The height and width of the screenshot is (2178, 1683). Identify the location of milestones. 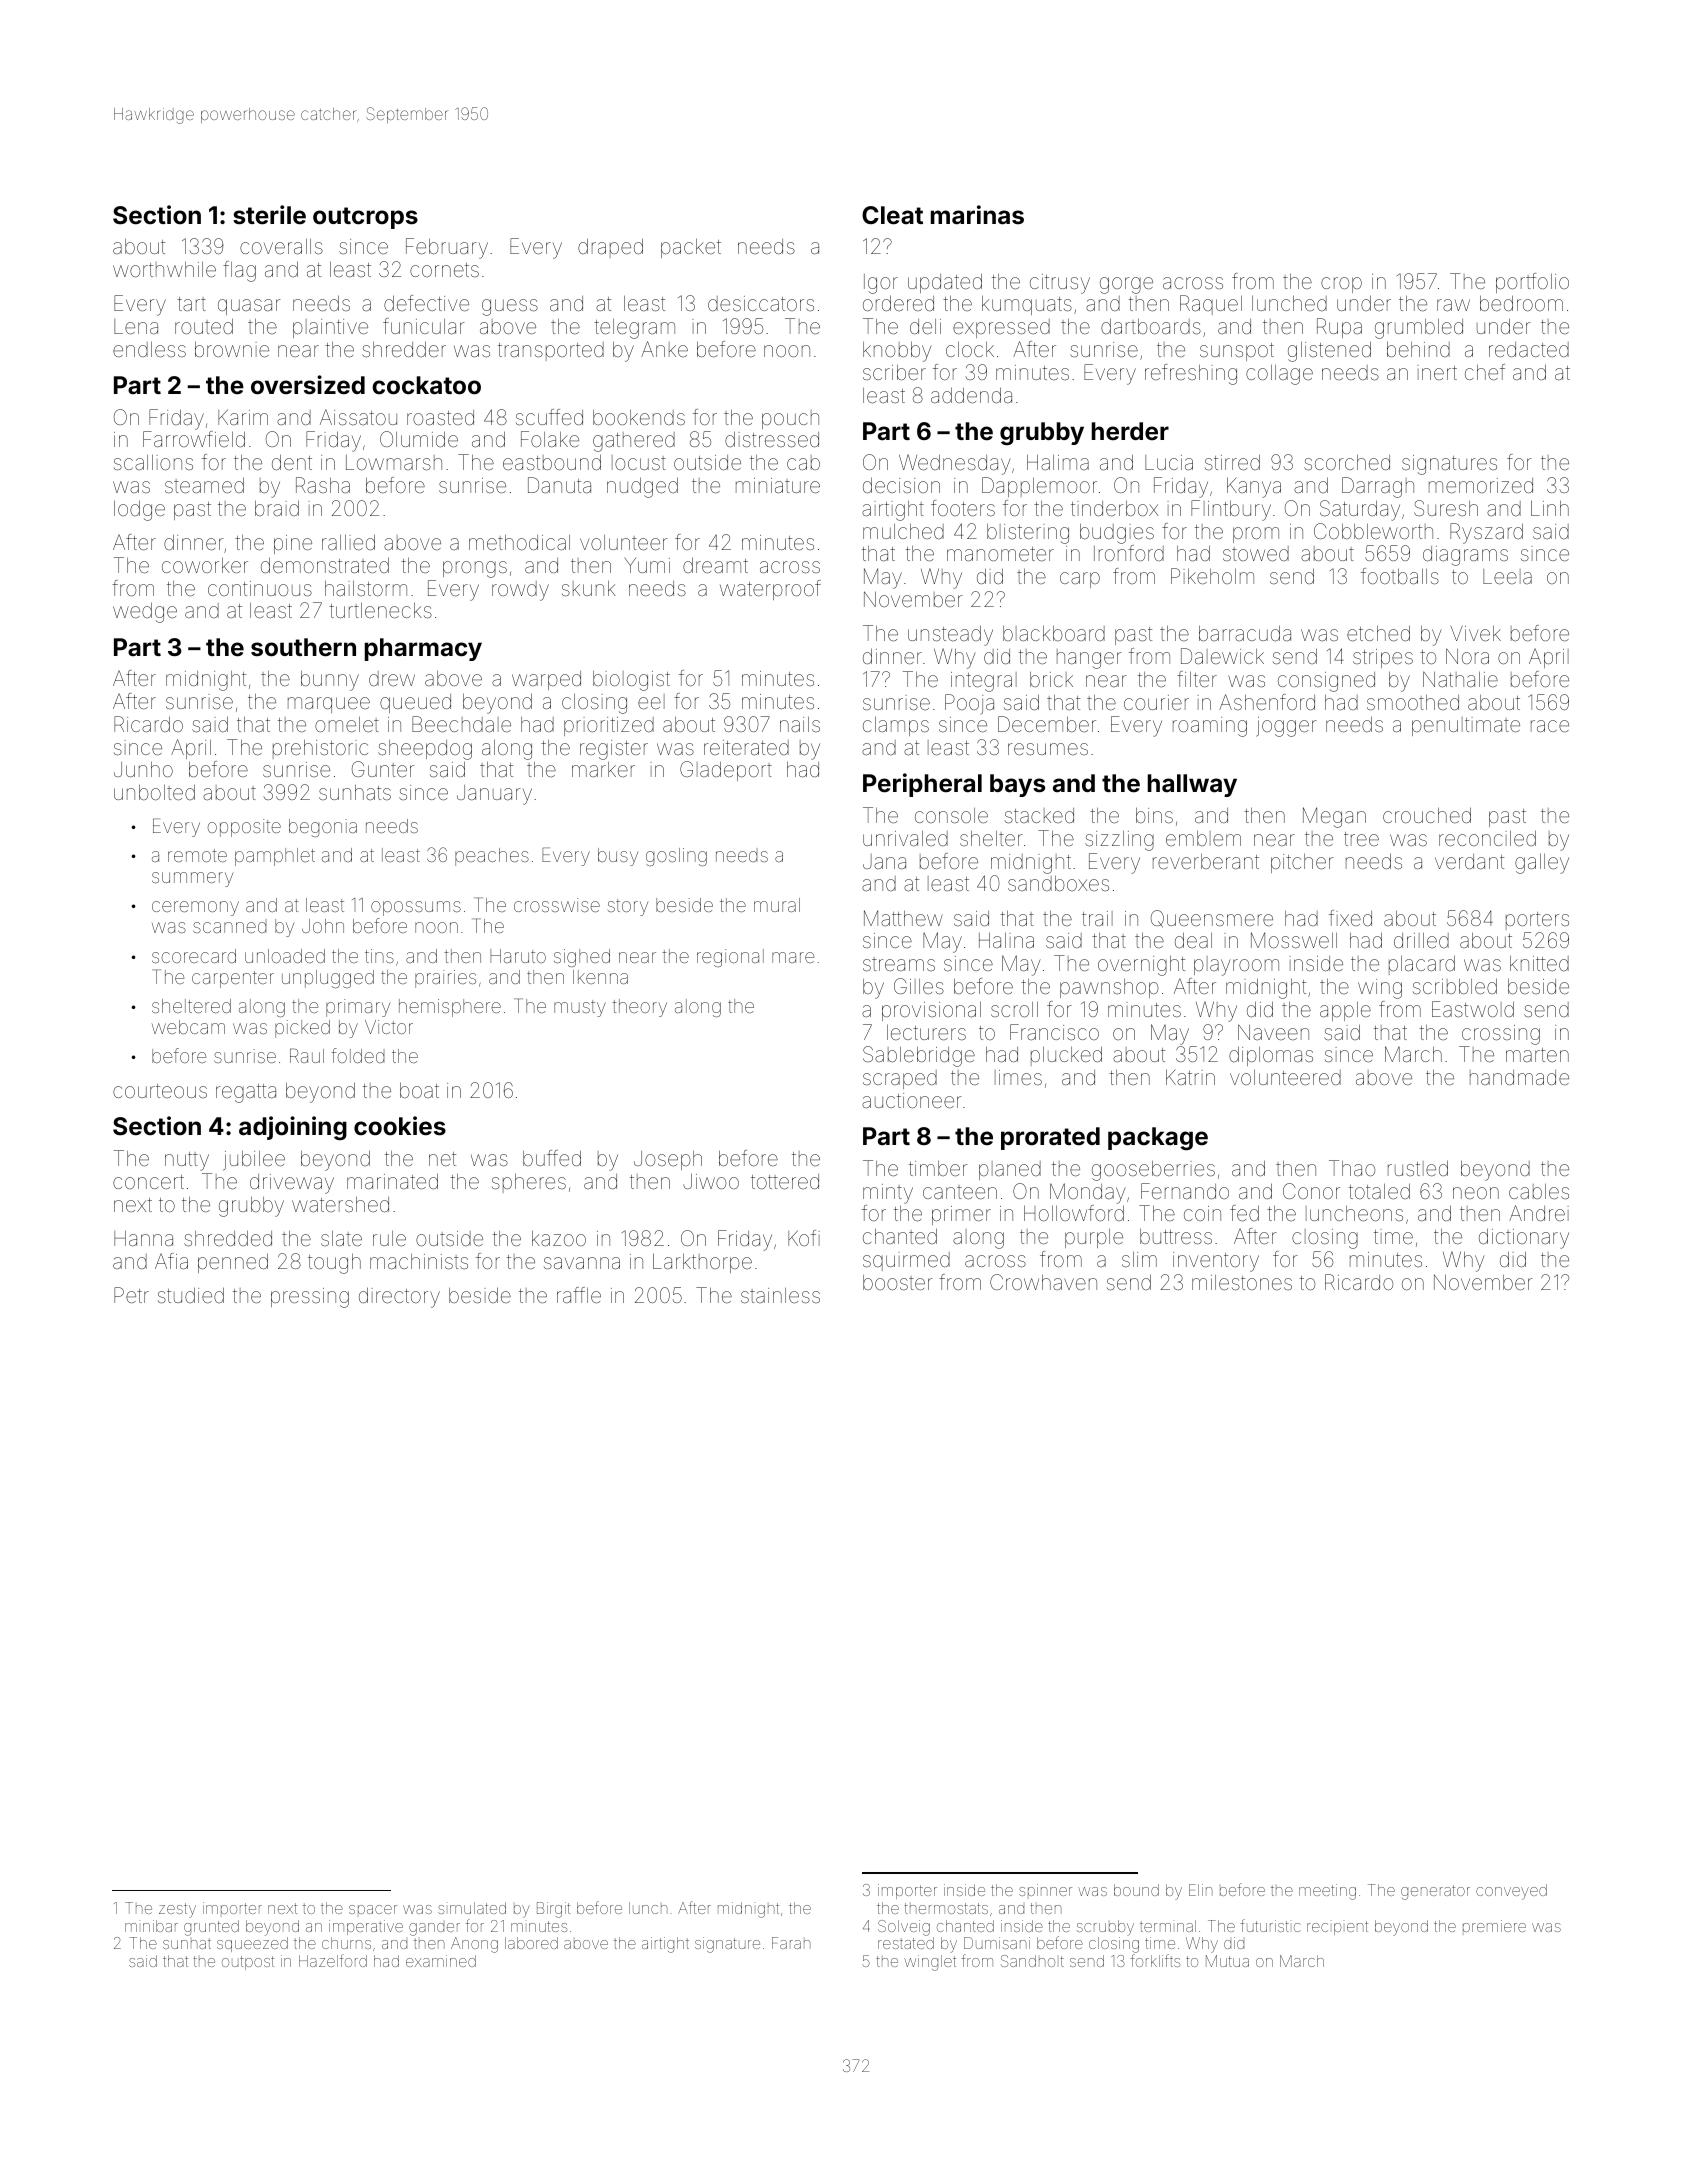
(1242, 1282).
